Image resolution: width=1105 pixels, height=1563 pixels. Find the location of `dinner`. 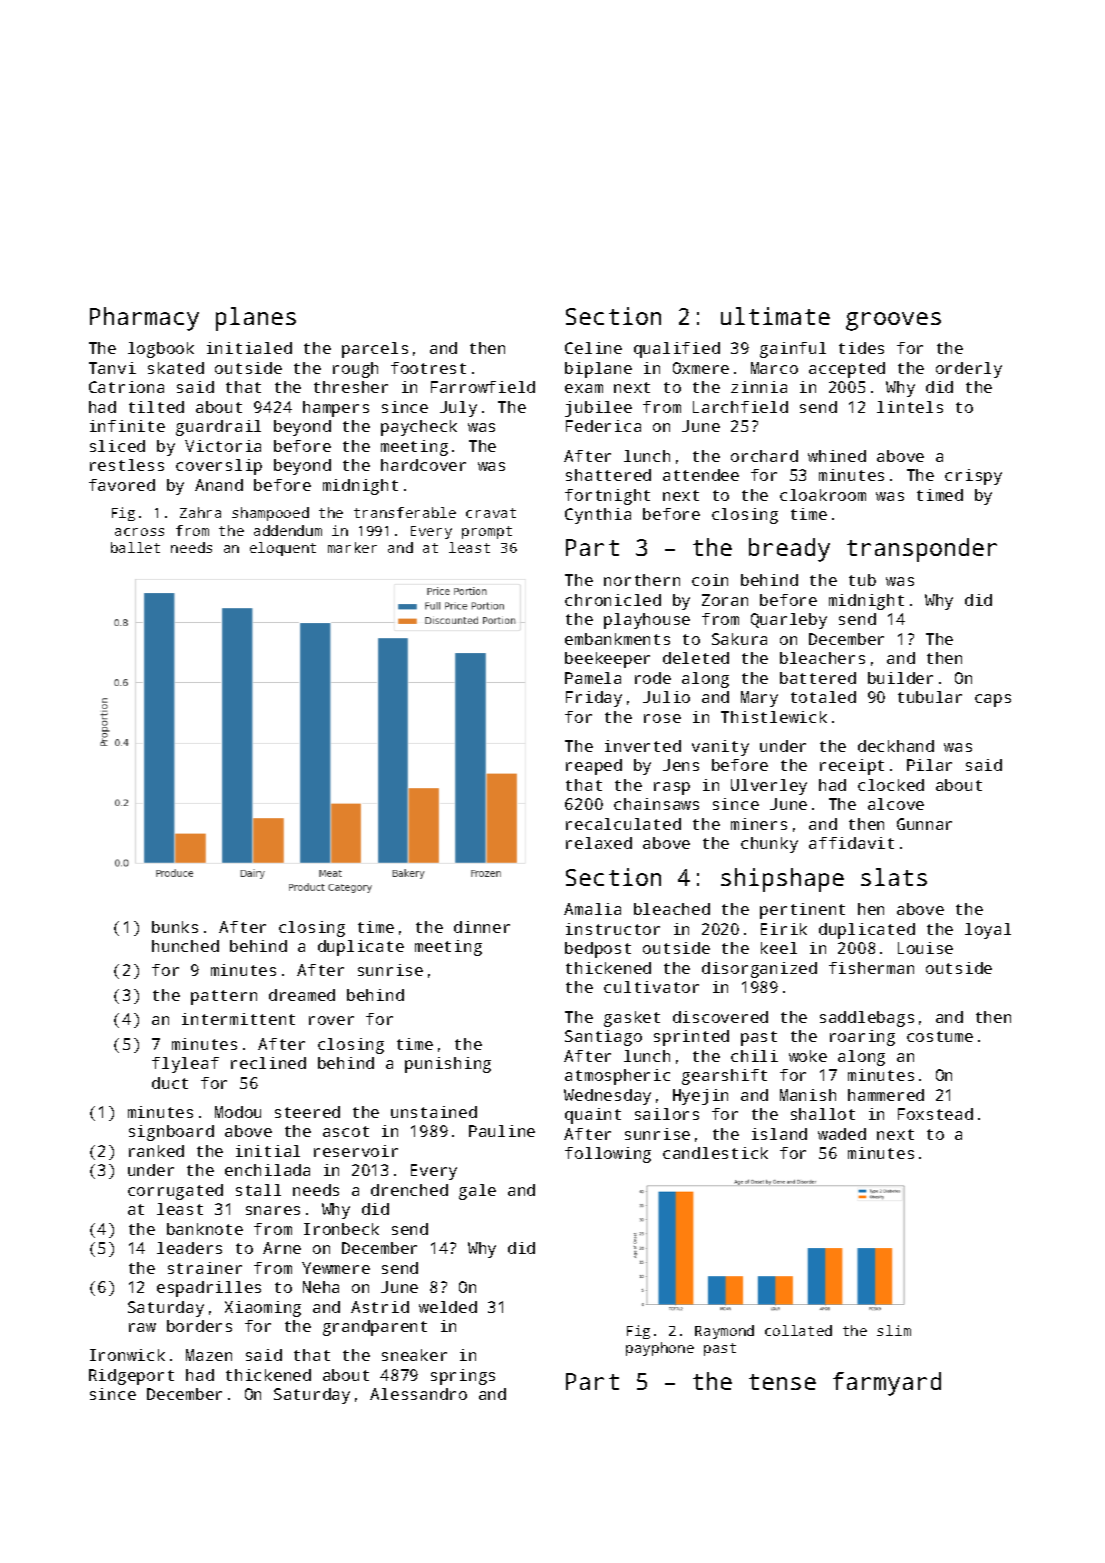

dinner is located at coordinates (482, 927).
